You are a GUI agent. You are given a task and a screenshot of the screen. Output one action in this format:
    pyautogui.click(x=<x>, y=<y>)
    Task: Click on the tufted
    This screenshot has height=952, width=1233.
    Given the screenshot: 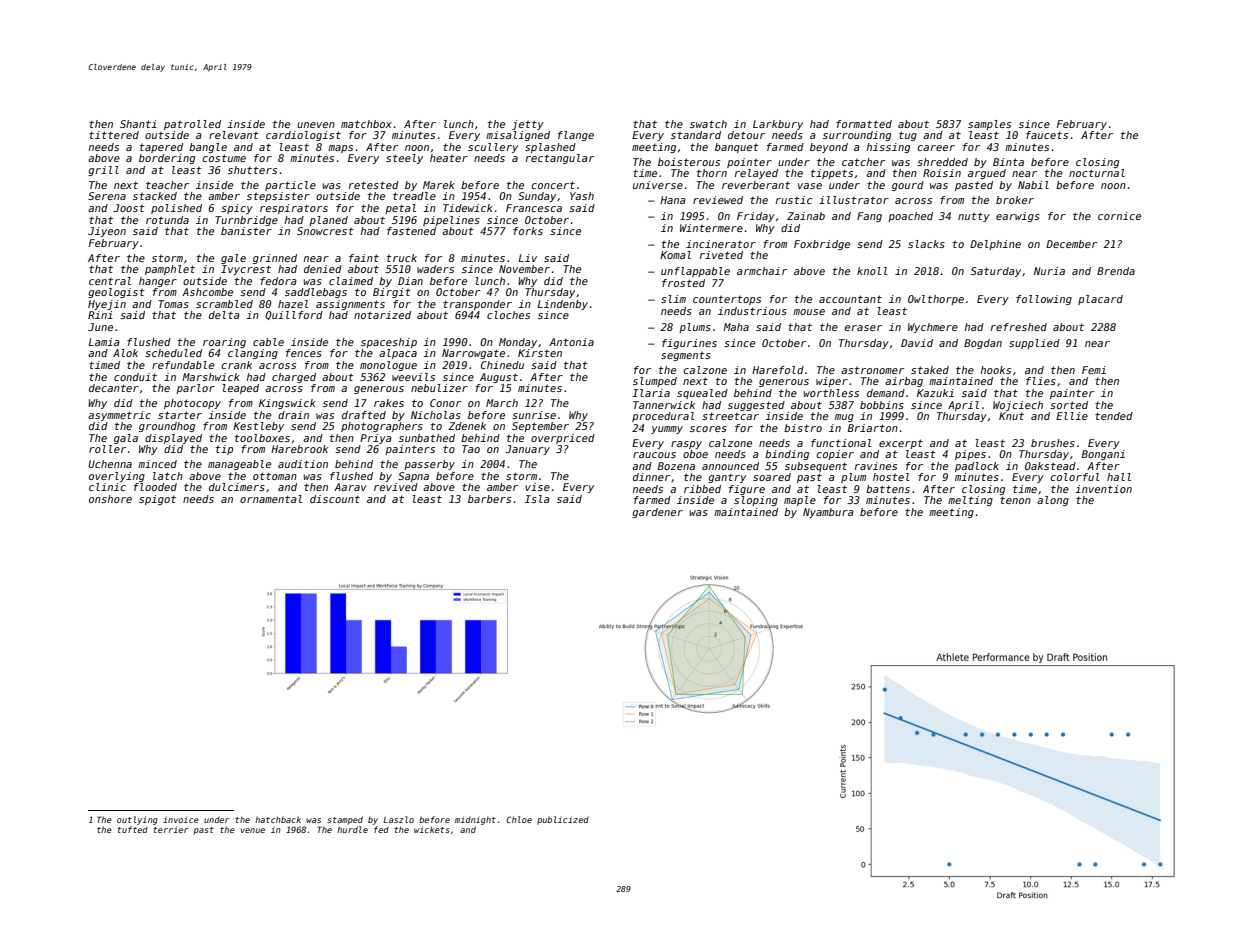 What is the action you would take?
    pyautogui.click(x=132, y=829)
